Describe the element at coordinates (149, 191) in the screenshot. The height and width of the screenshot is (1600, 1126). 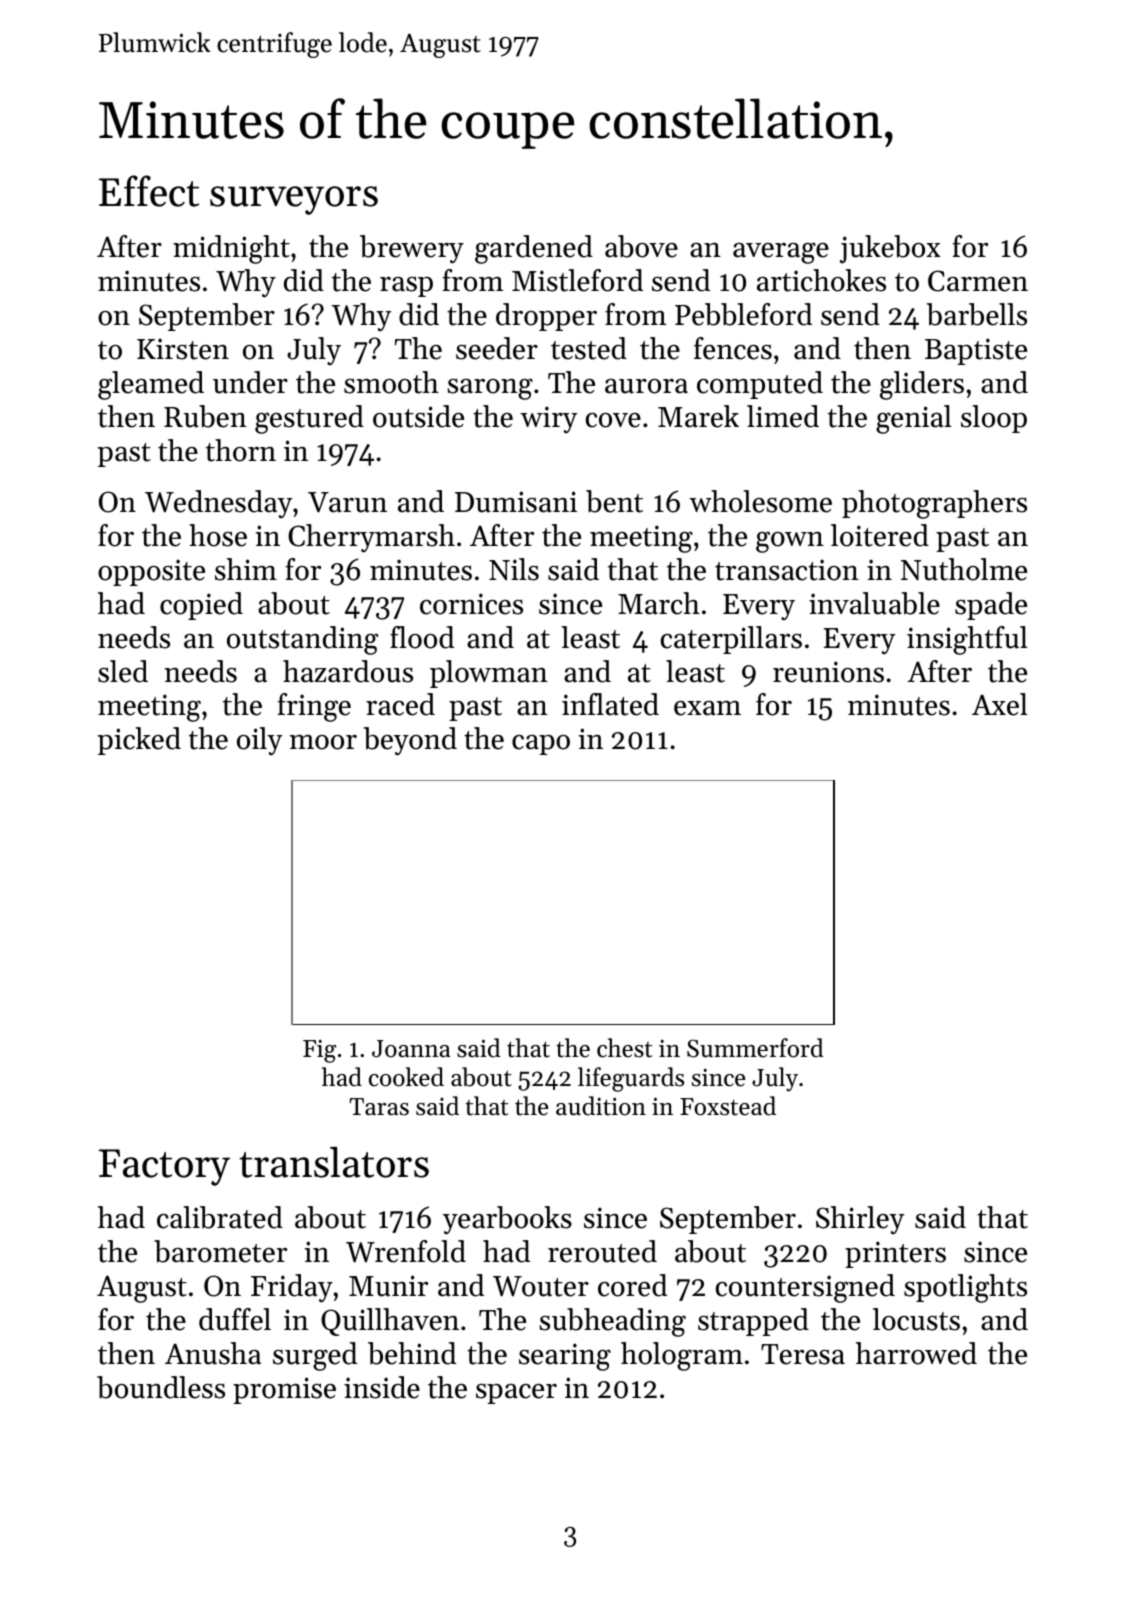
I see `Effect` at that location.
